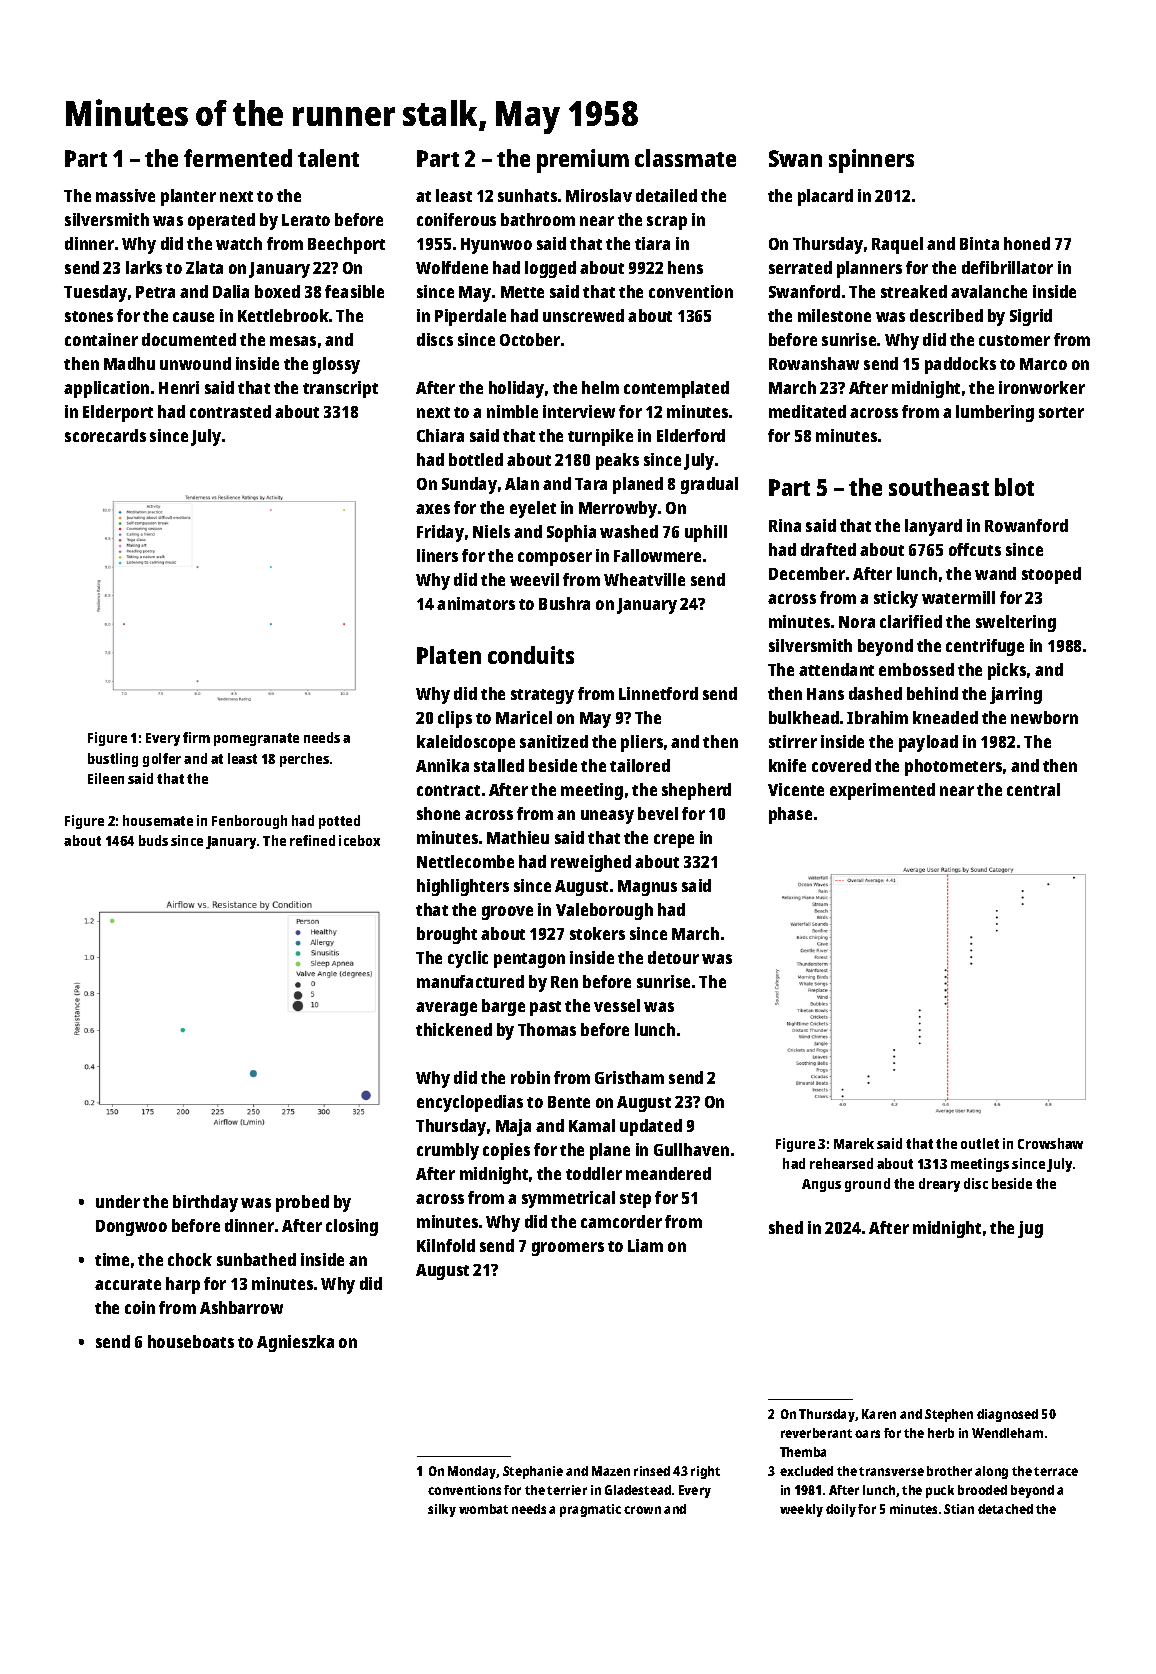 Image resolution: width=1156 pixels, height=1674 pixels. I want to click on crown, so click(642, 1510).
